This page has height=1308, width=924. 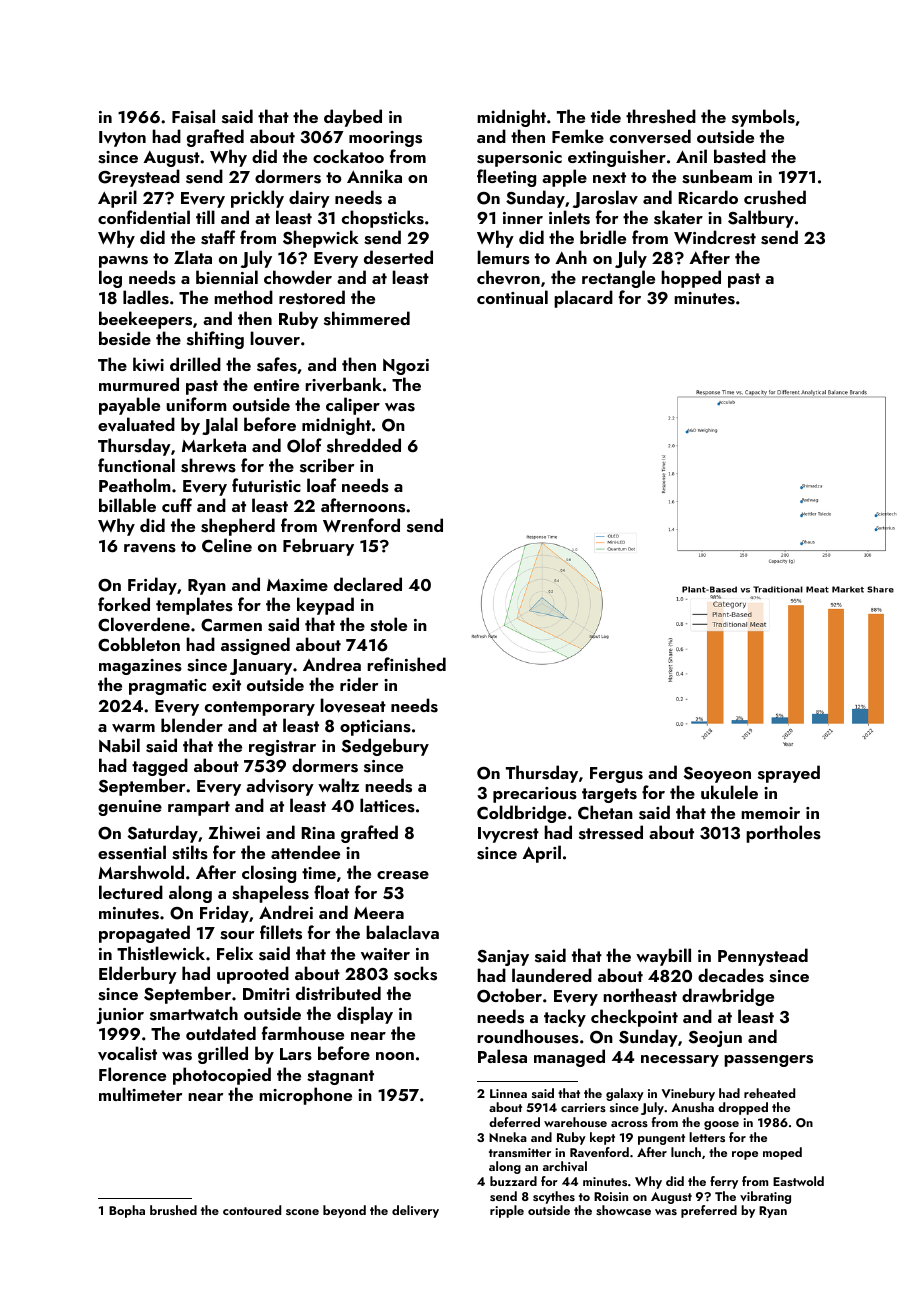 What do you see at coordinates (385, 954) in the page?
I see `waiter` at bounding box center [385, 954].
